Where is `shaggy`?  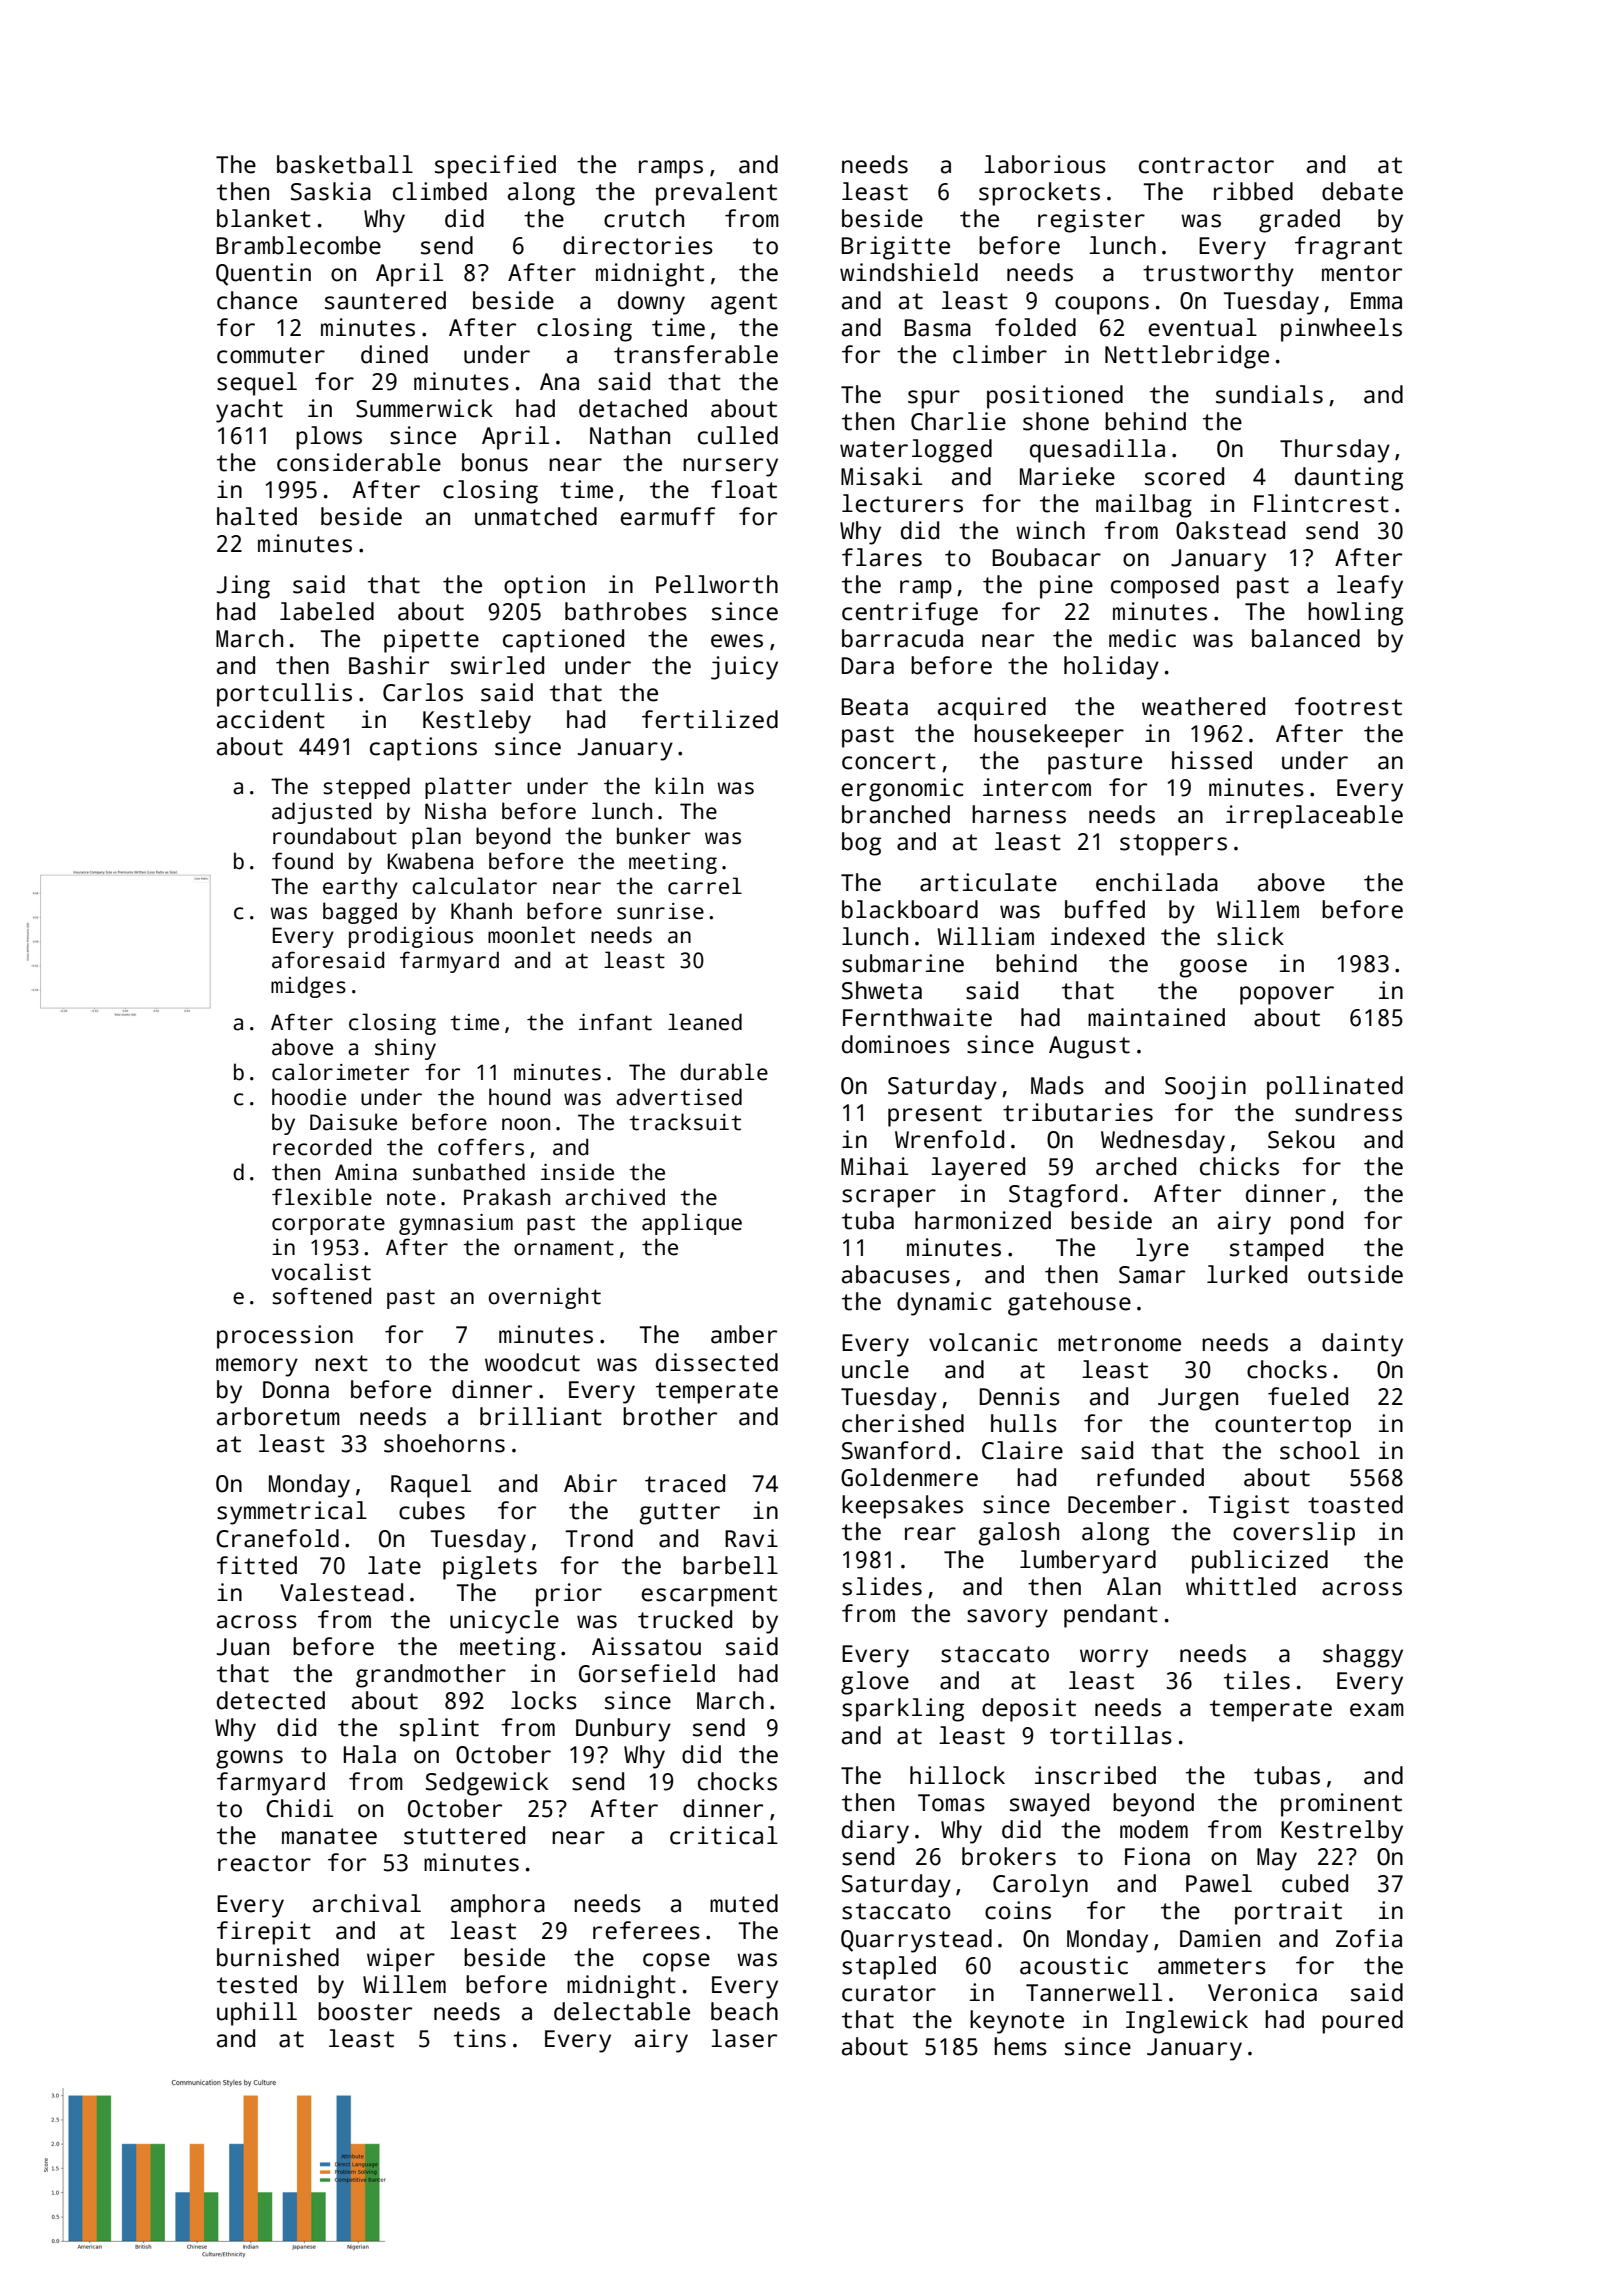 shaggy is located at coordinates (1363, 1656).
